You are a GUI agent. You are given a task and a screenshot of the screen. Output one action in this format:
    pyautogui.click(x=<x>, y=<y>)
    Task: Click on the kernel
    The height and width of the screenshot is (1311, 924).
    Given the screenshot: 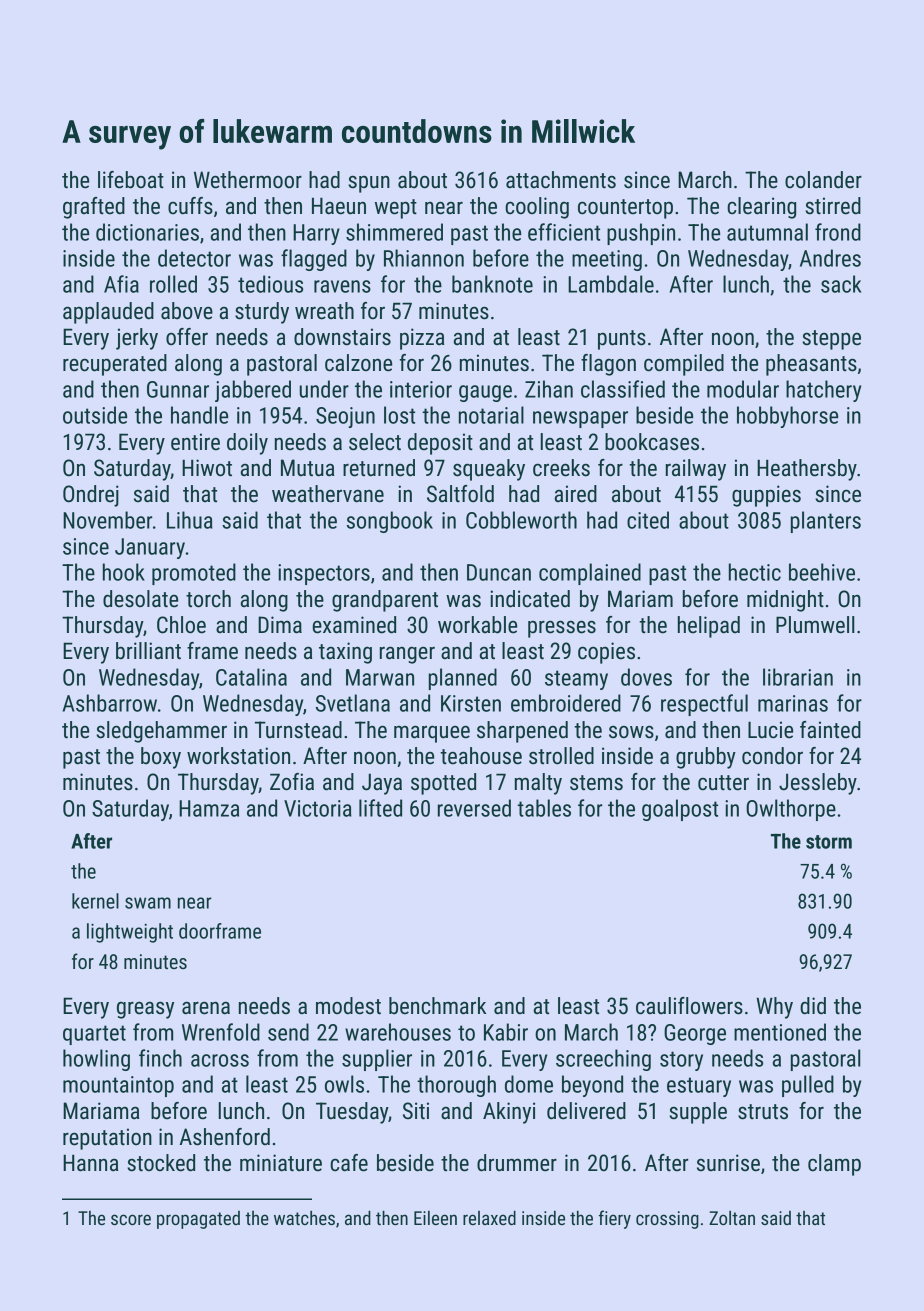 What is the action you would take?
    pyautogui.click(x=95, y=901)
